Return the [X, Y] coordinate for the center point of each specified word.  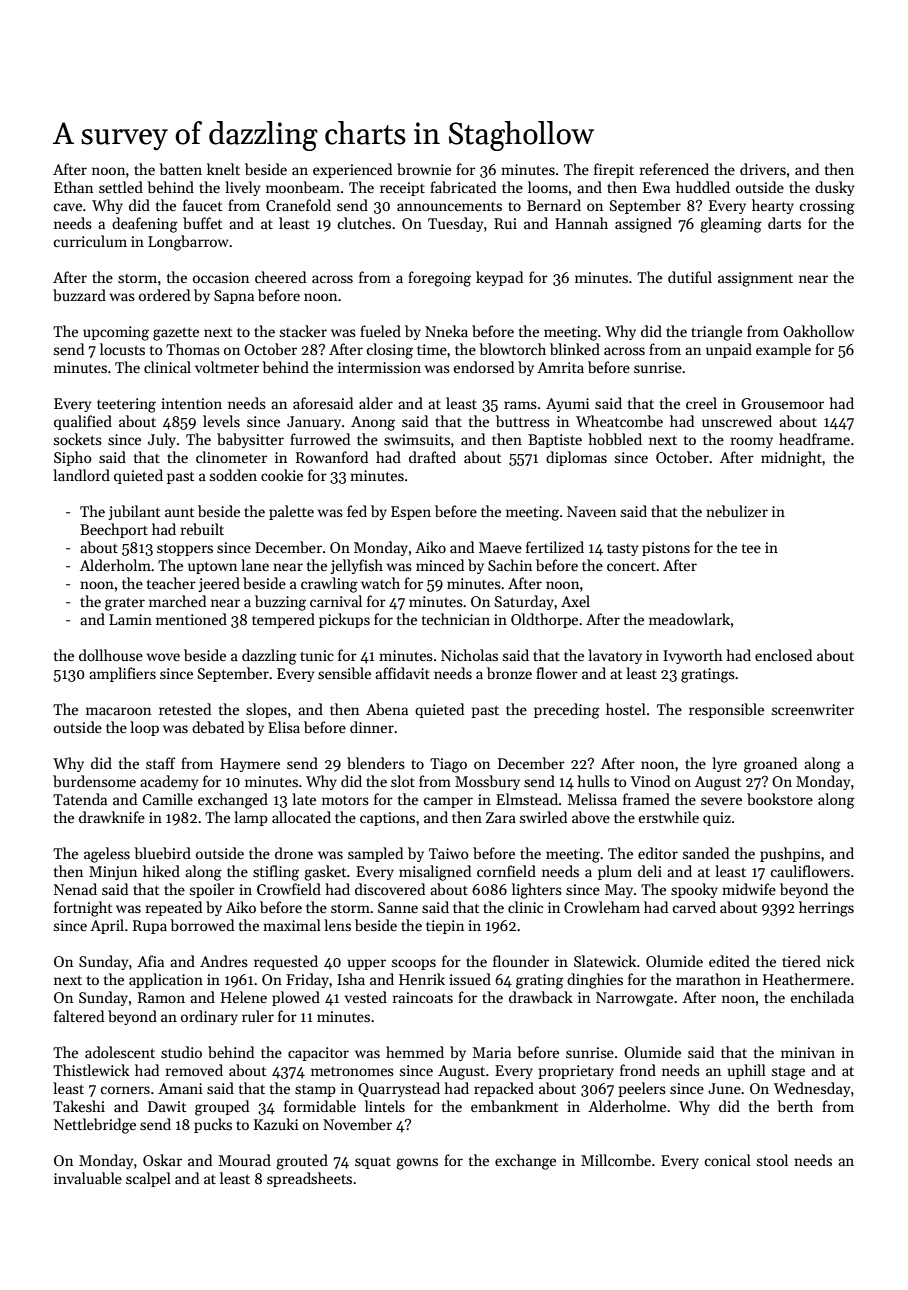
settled [121, 187]
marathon [708, 979]
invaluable [88, 1178]
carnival [336, 601]
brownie [424, 169]
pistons [666, 549]
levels [221, 421]
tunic [317, 655]
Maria [492, 1052]
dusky [834, 188]
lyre [724, 764]
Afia [150, 961]
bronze [509, 673]
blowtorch [512, 349]
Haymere [250, 765]
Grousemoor [782, 403]
